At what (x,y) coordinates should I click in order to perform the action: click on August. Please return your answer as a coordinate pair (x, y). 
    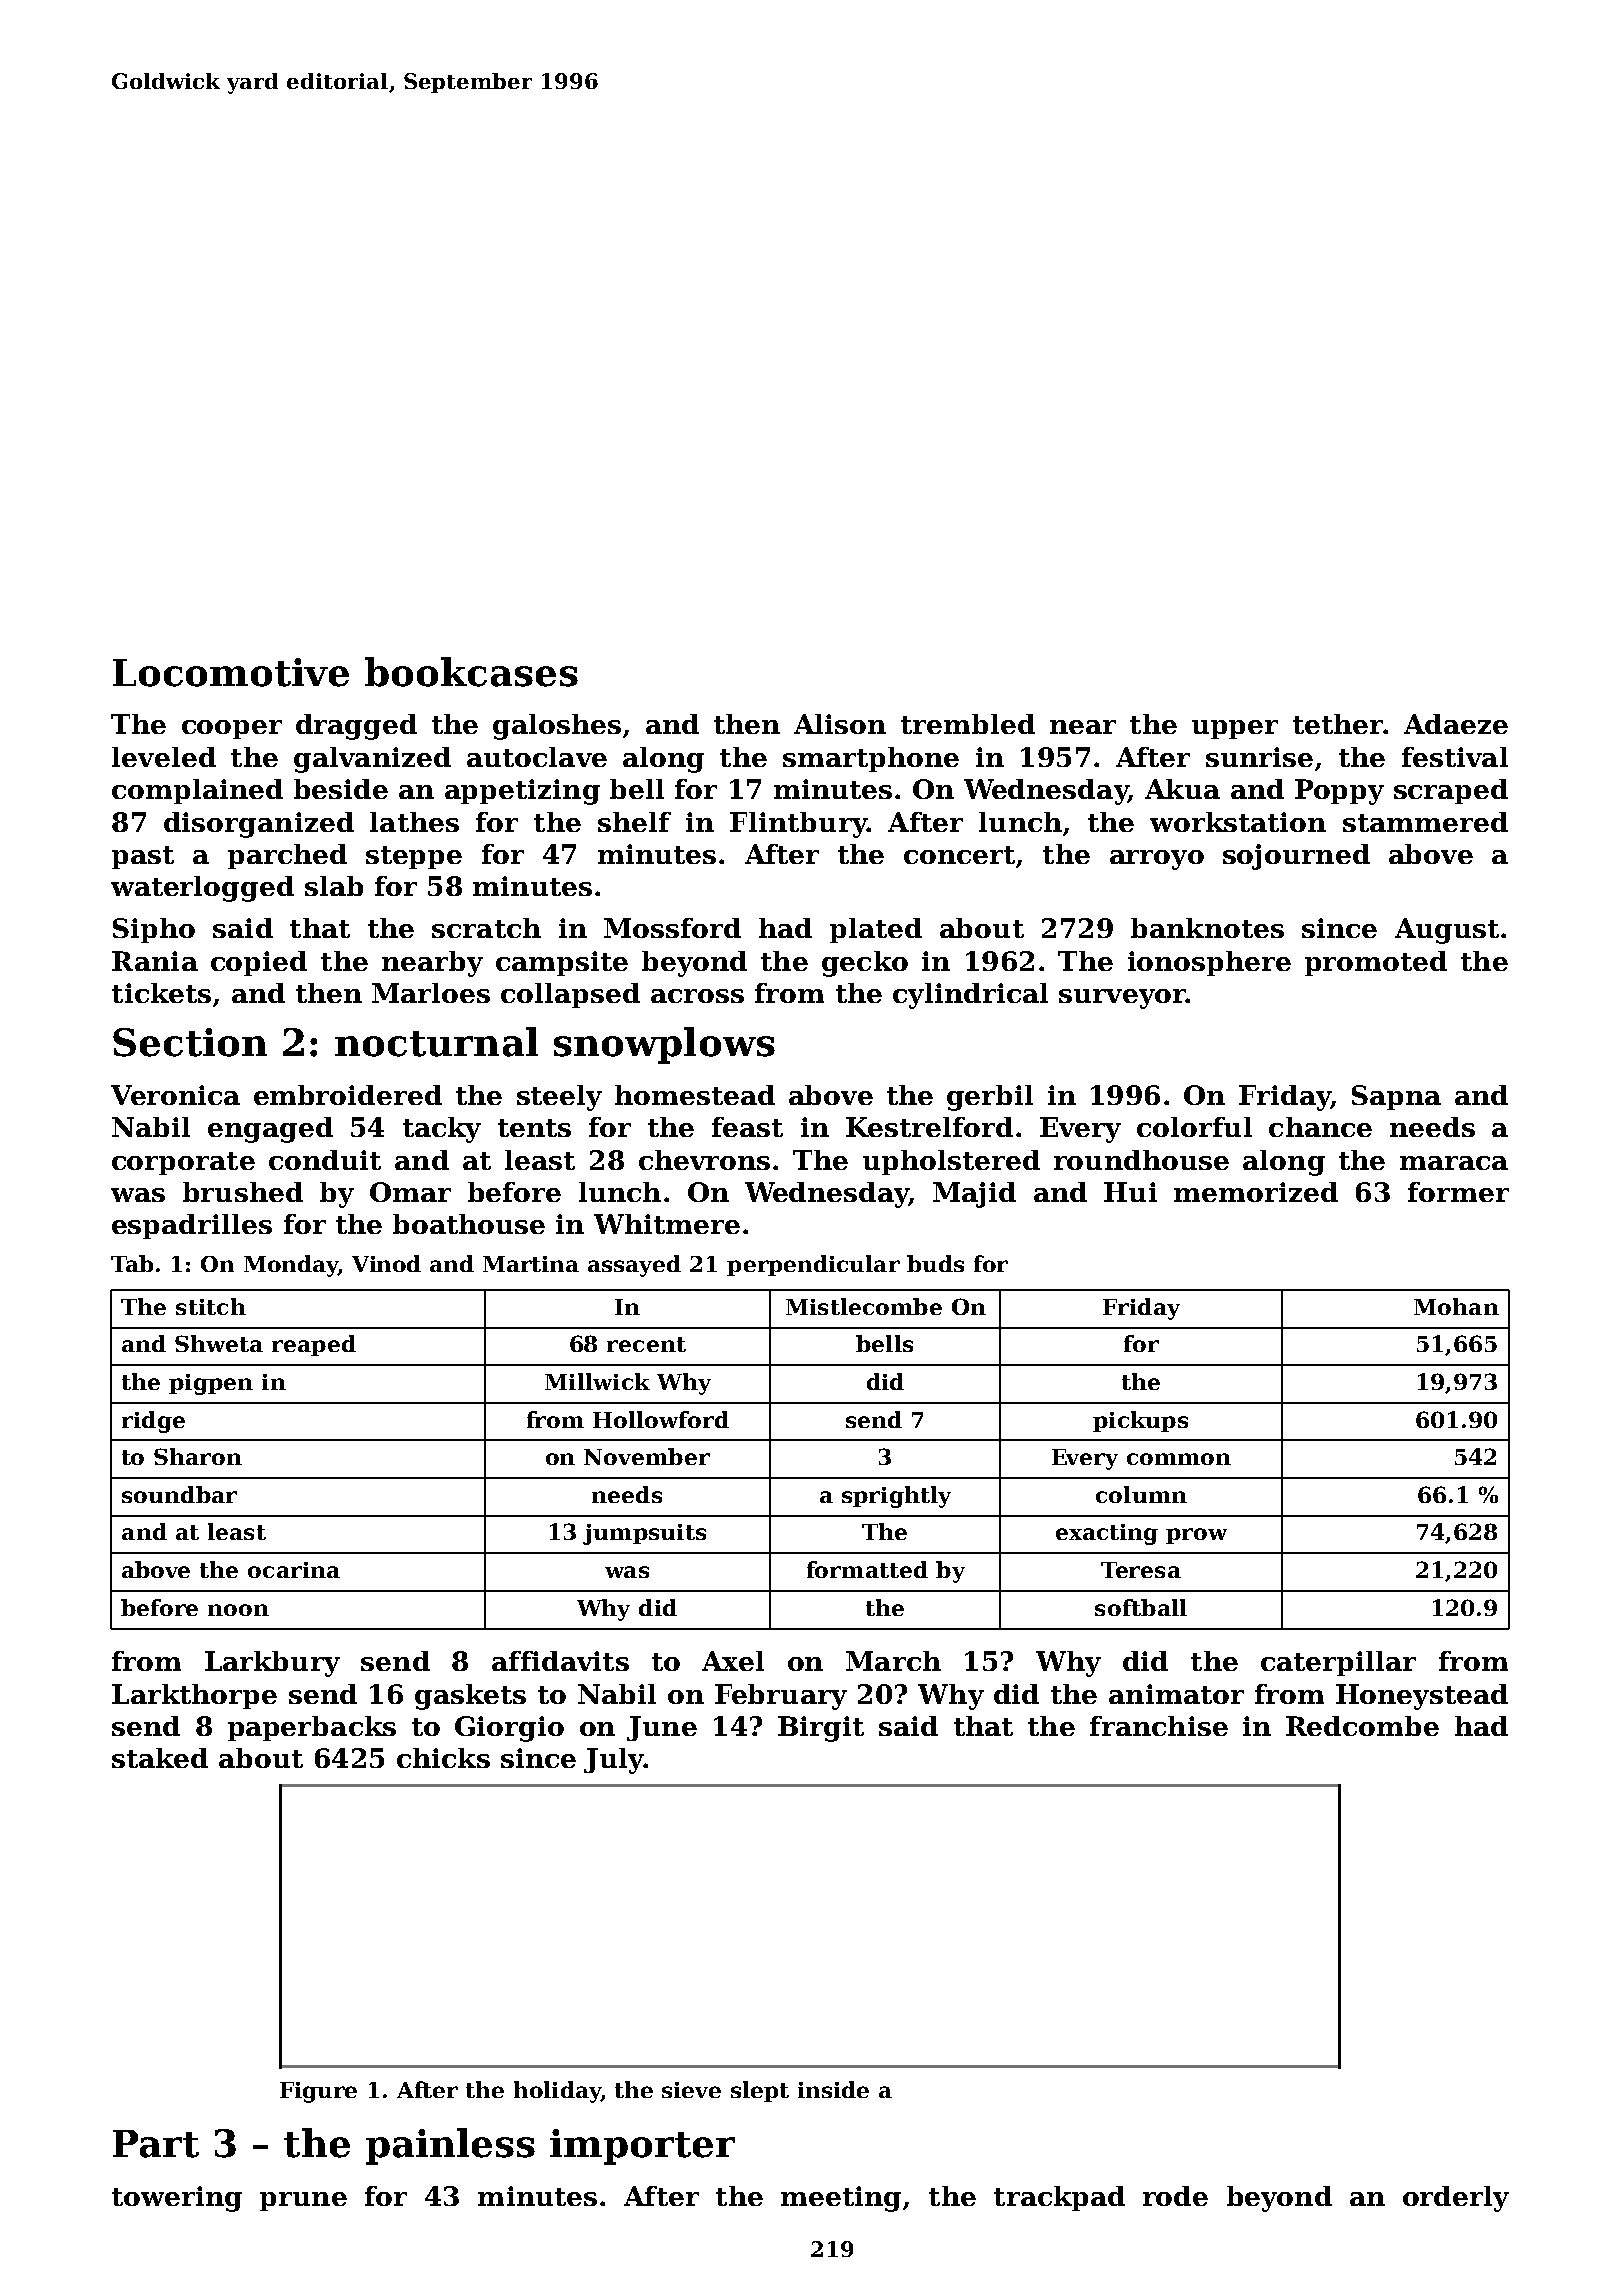
    Looking at the image, I should click on (1447, 931).
